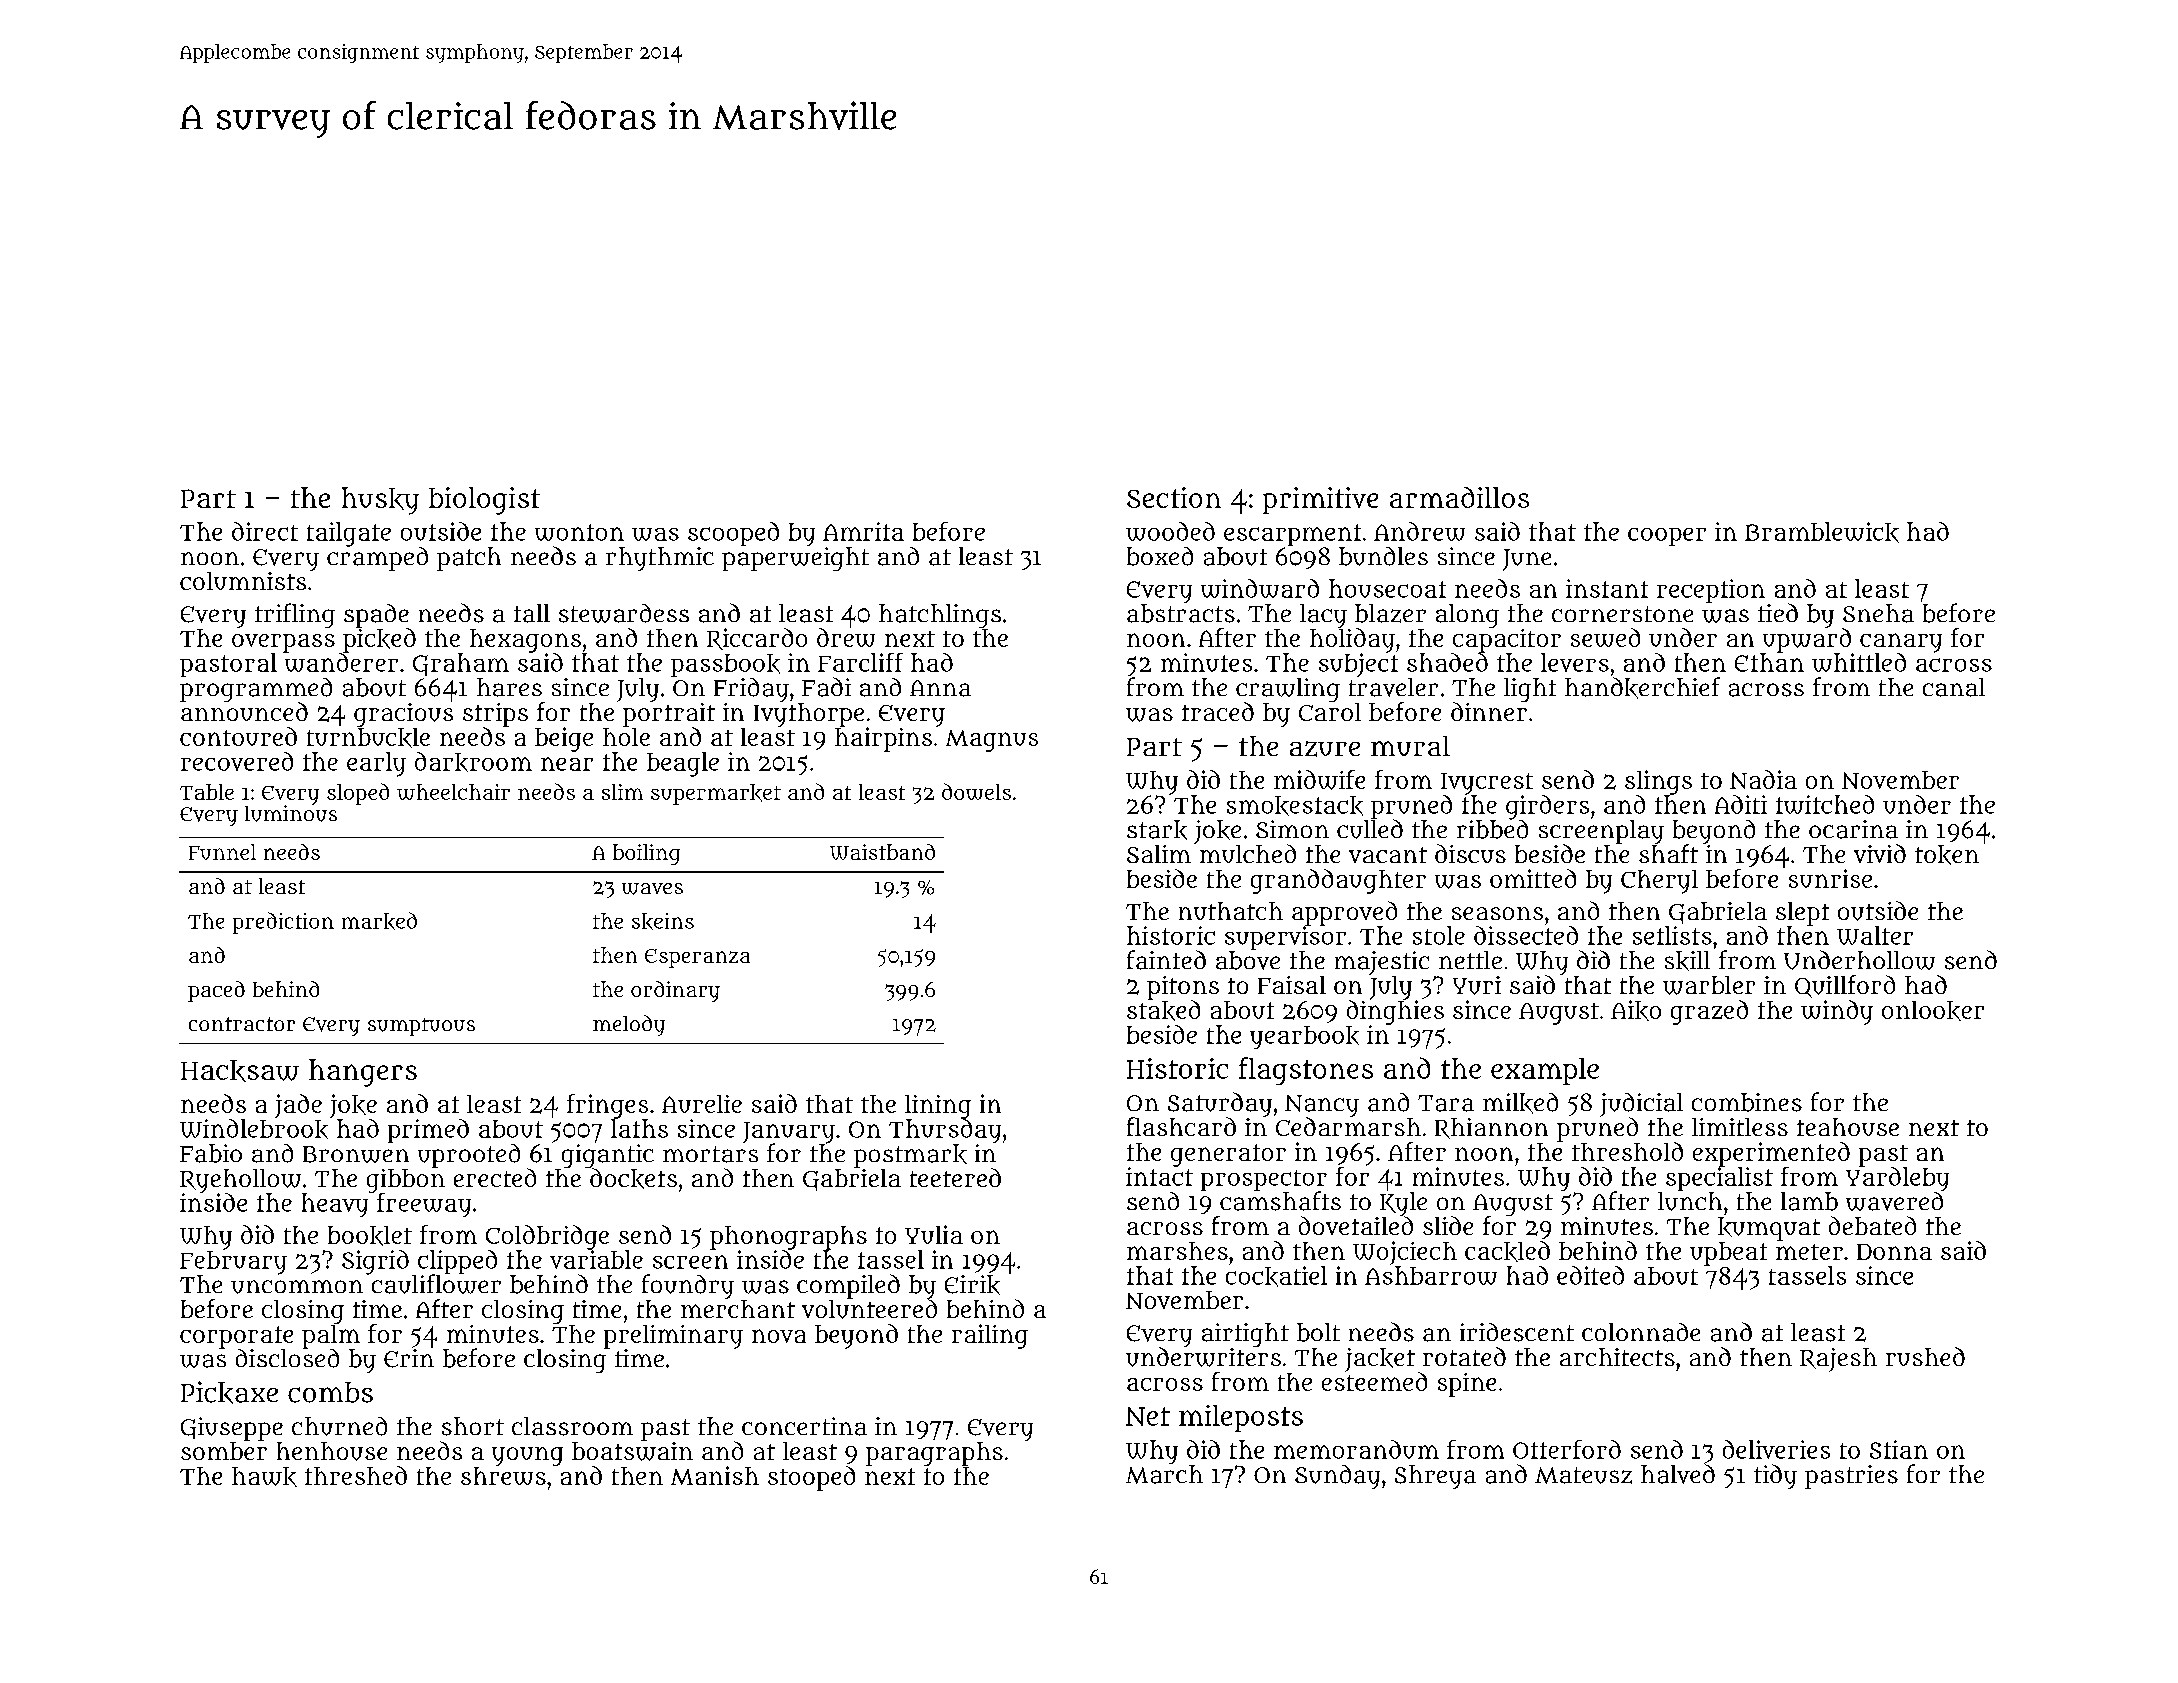 This screenshot has height=1683, width=2178. Describe the element at coordinates (532, 613) in the screenshot. I see `tall` at that location.
